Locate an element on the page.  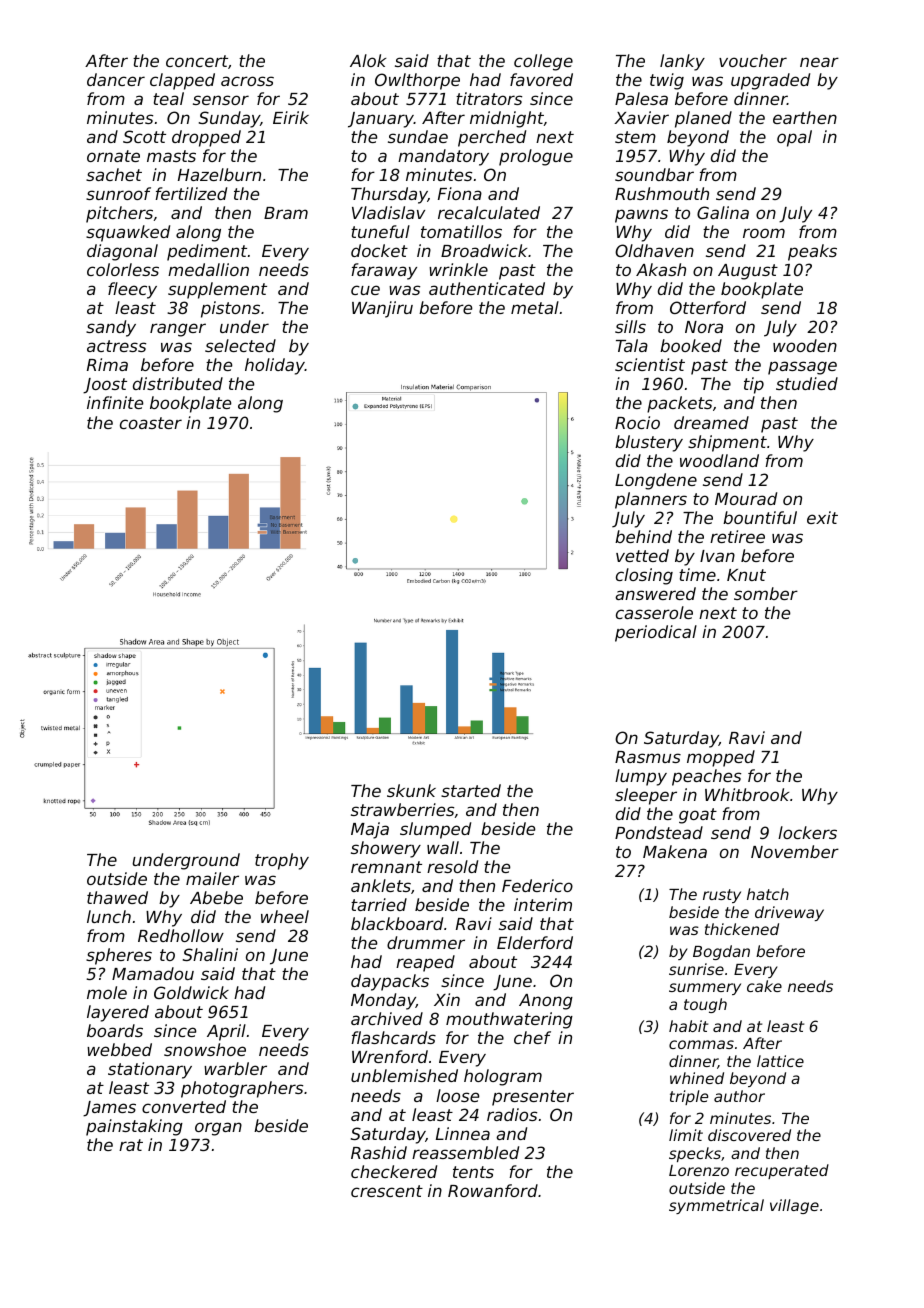
lanky is located at coordinates (682, 62).
